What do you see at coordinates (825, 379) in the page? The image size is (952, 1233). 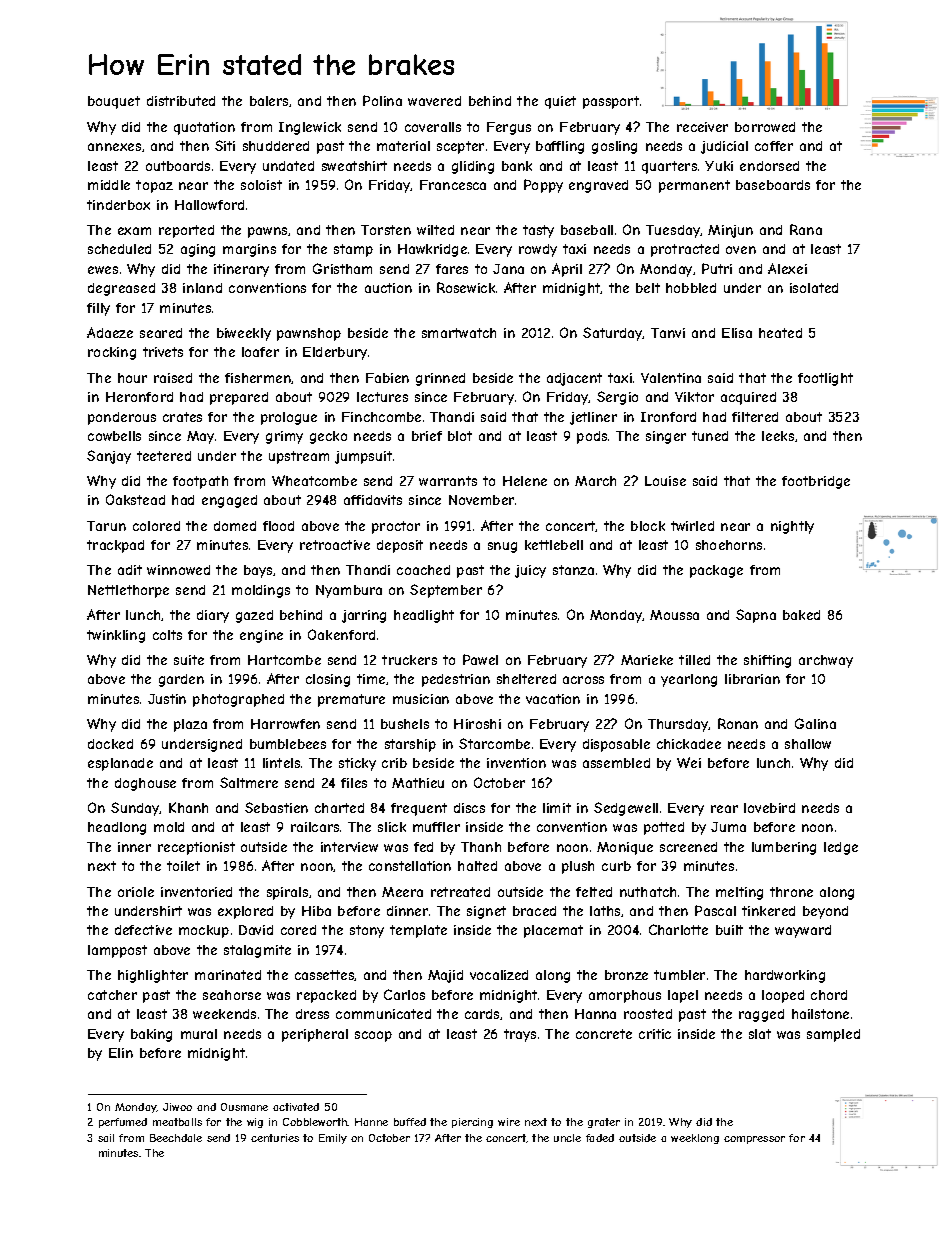 I see `footlight` at bounding box center [825, 379].
